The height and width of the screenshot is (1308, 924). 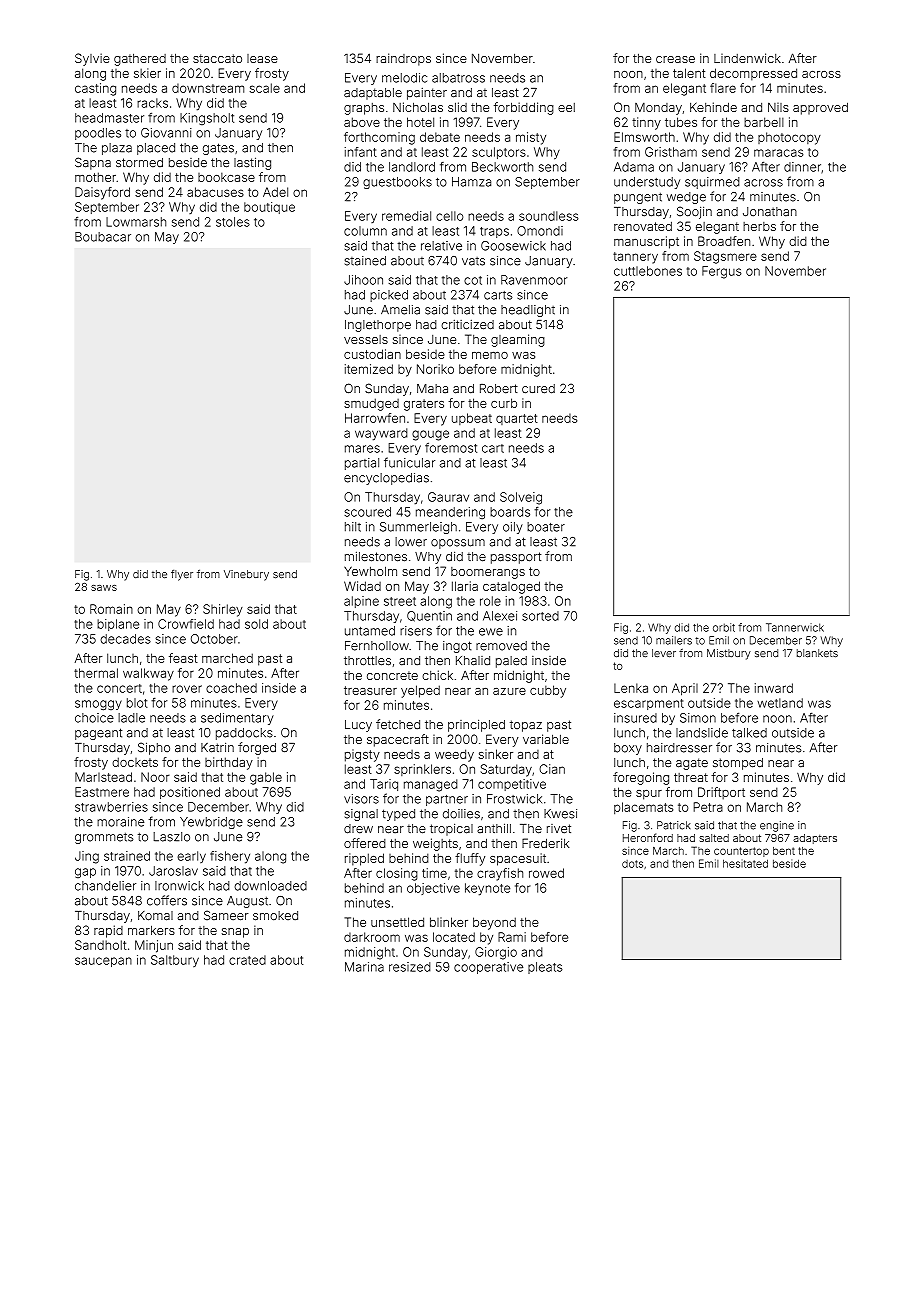 I want to click on Boubacar, so click(x=103, y=237).
